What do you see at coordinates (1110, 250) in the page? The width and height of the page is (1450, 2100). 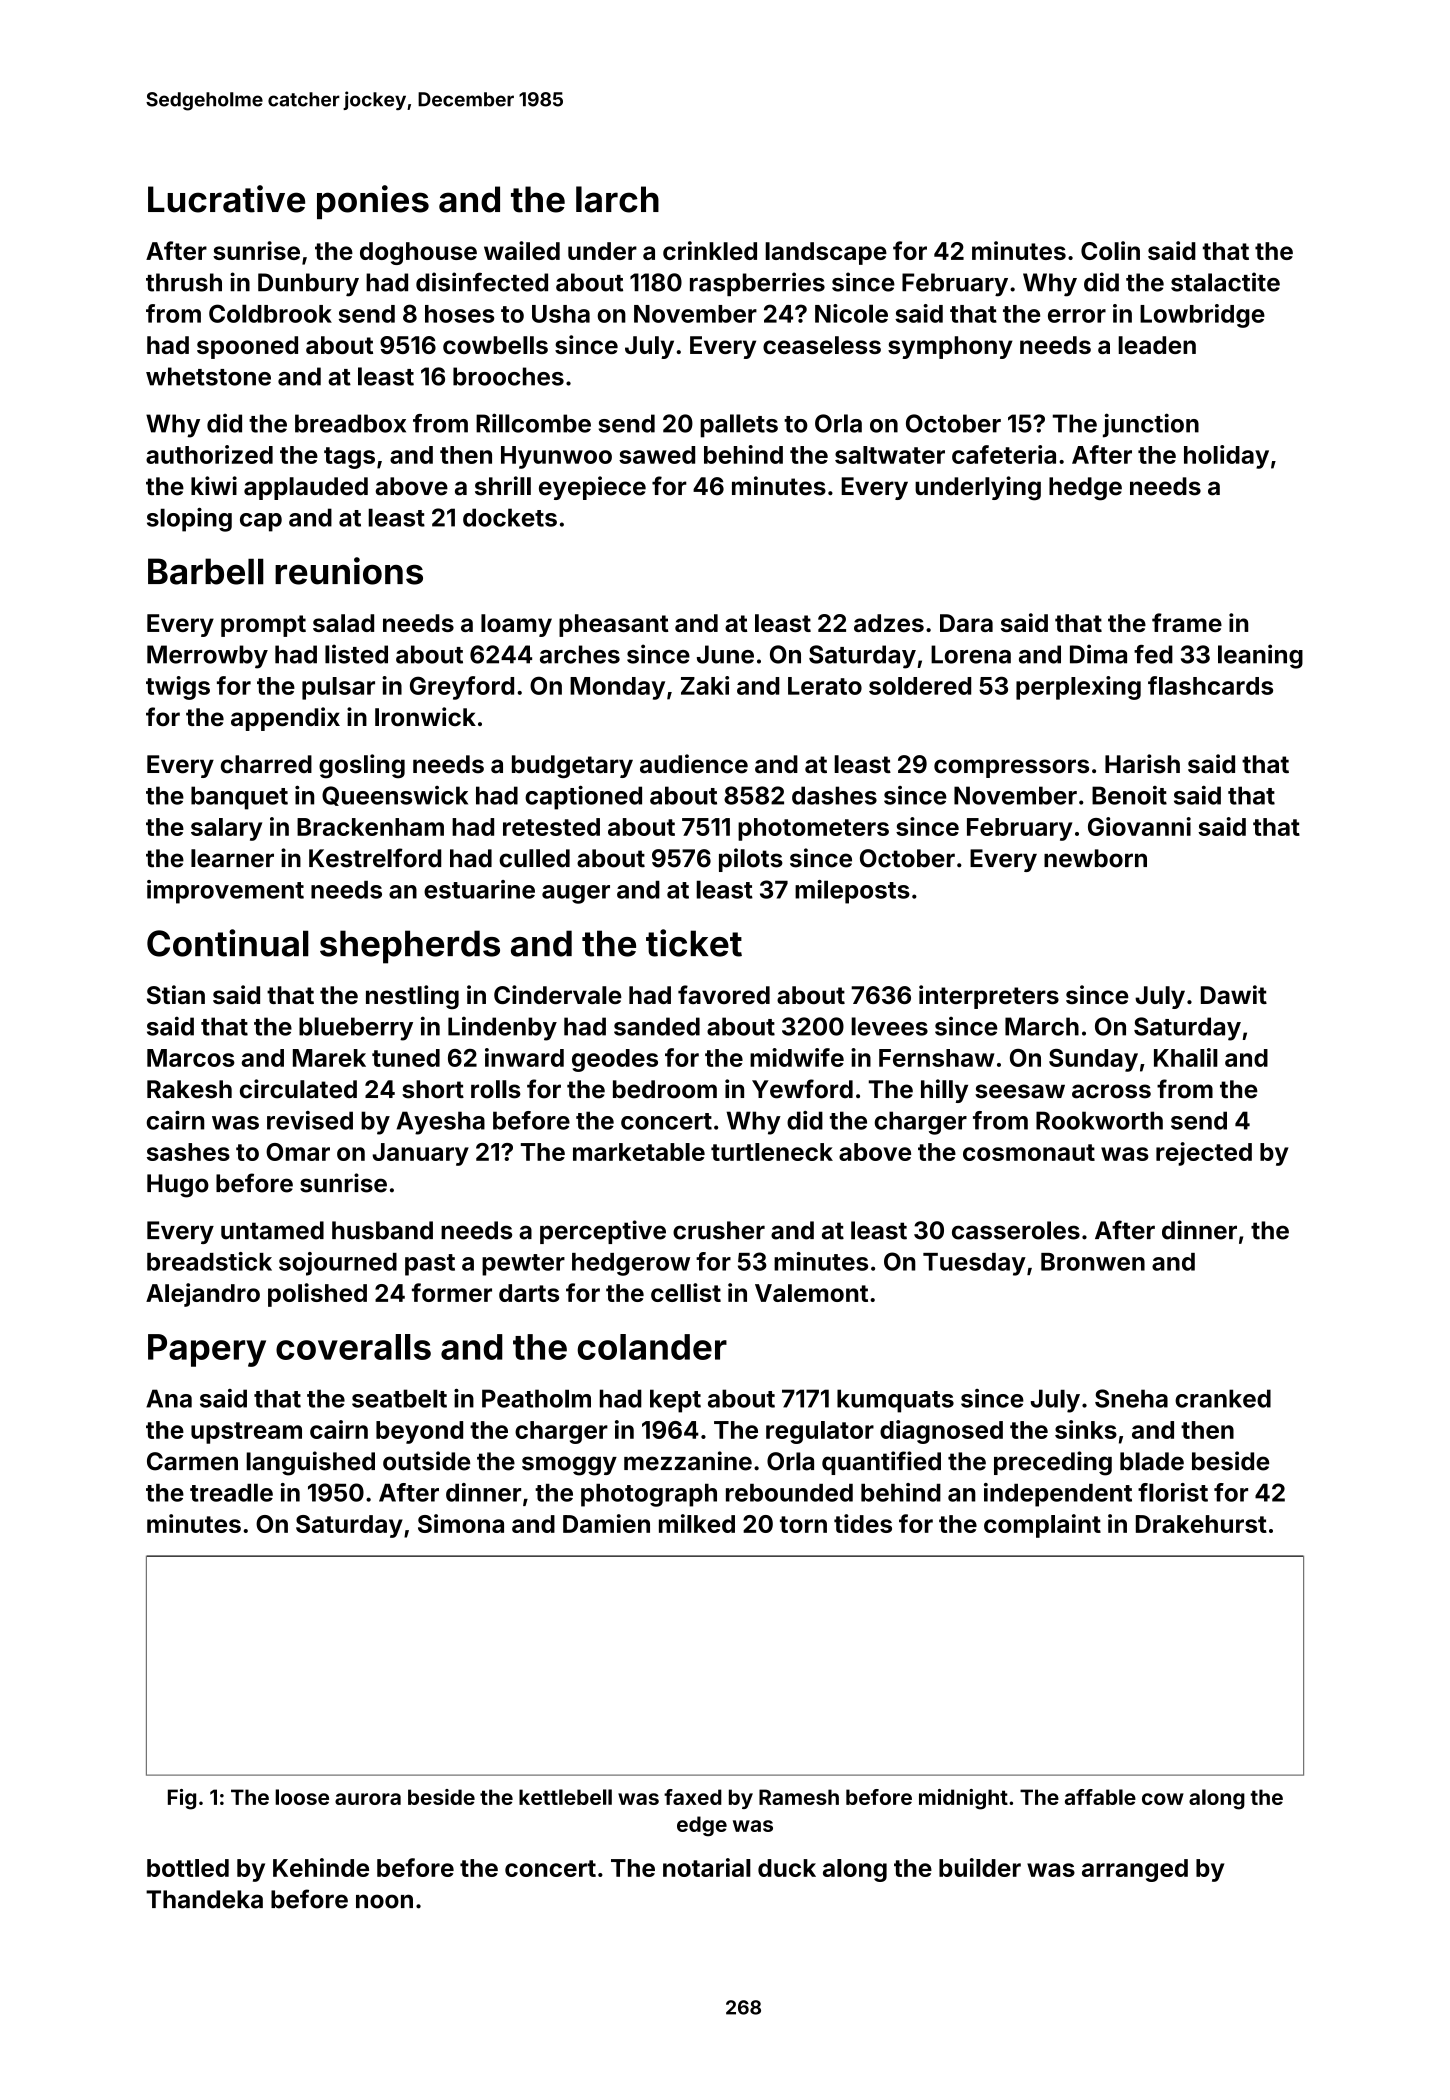 I see `Colin` at bounding box center [1110, 250].
